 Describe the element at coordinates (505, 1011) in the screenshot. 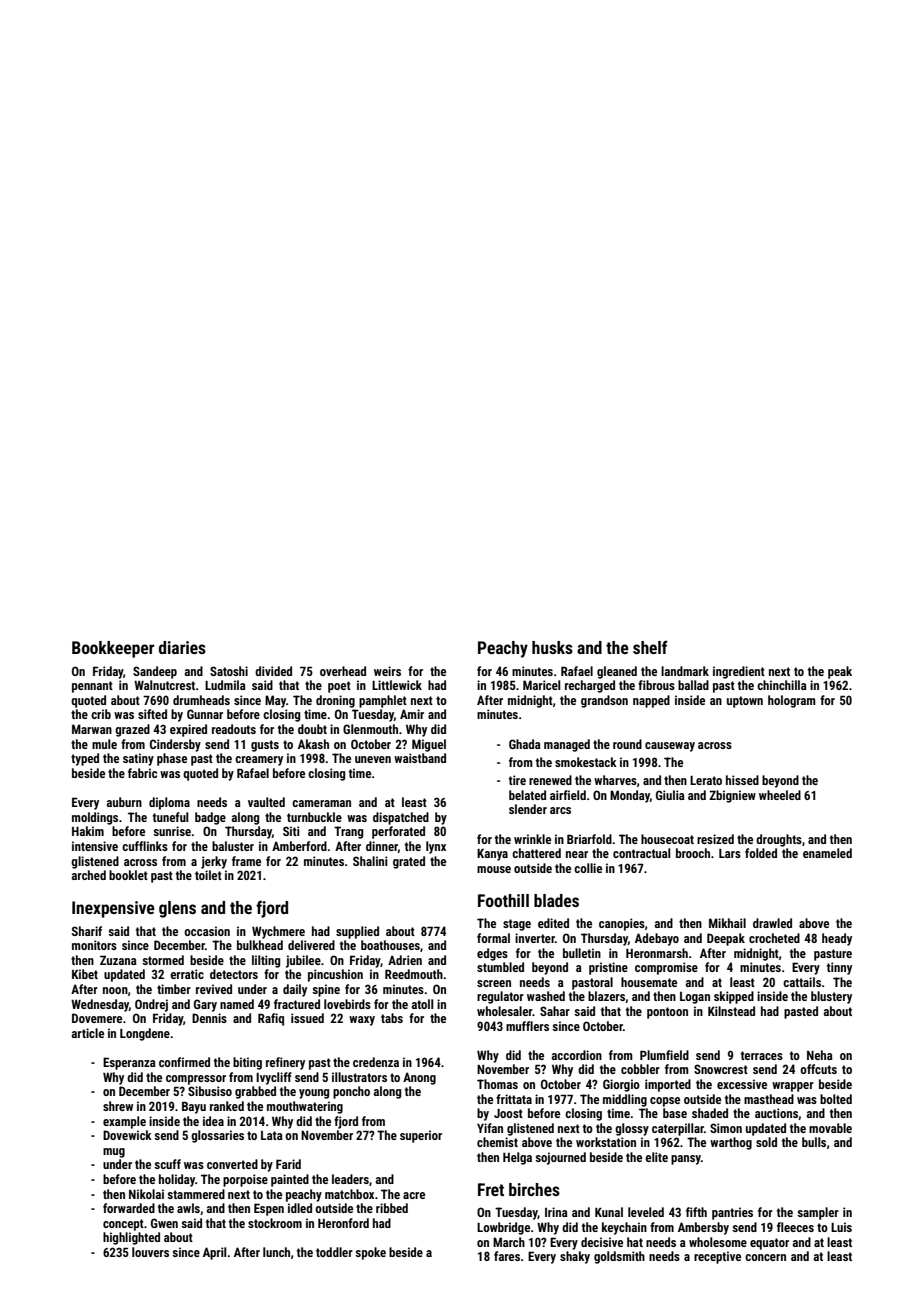

I see `wholesaler` at that location.
